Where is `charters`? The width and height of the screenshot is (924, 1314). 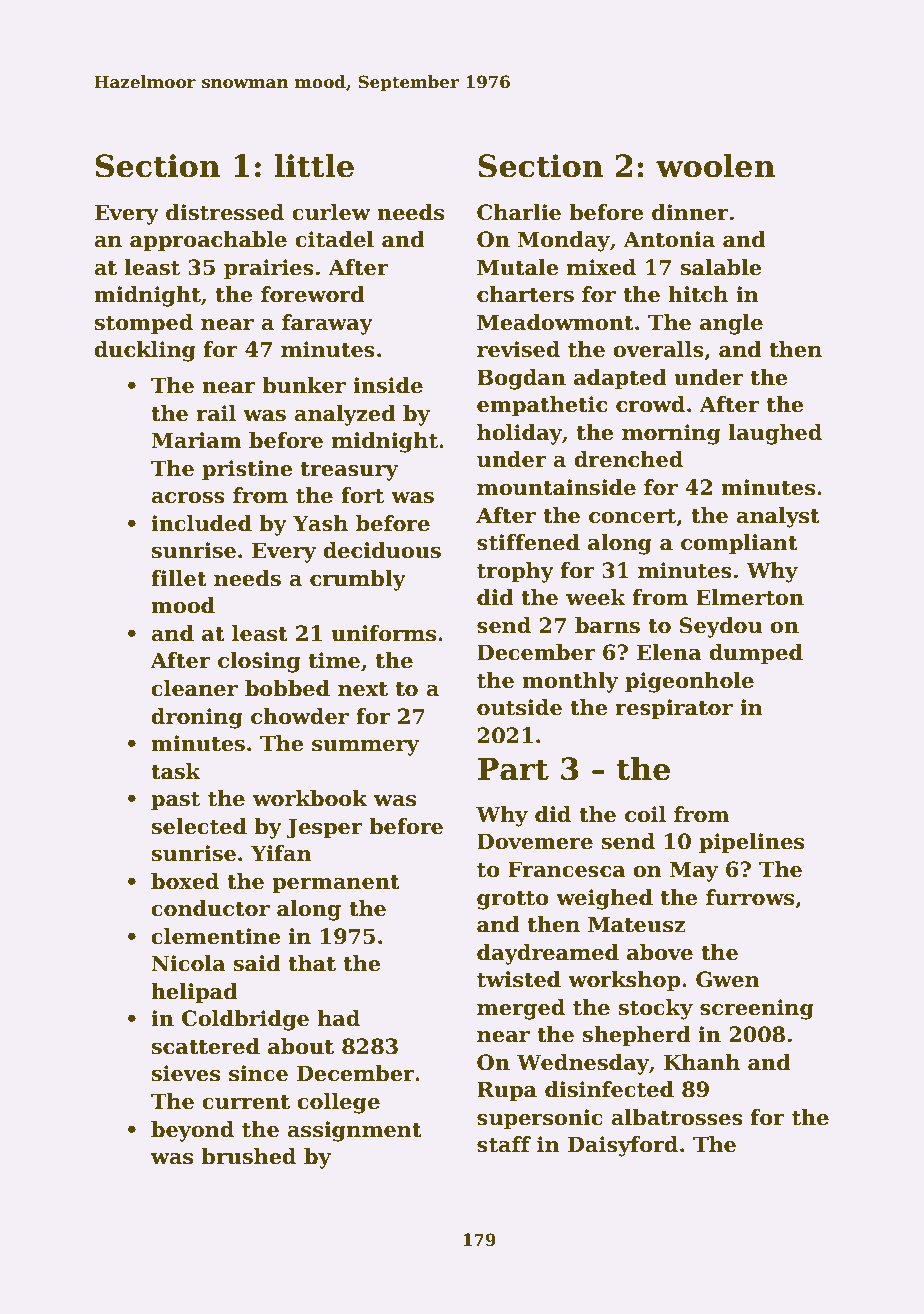 charters is located at coordinates (525, 294).
